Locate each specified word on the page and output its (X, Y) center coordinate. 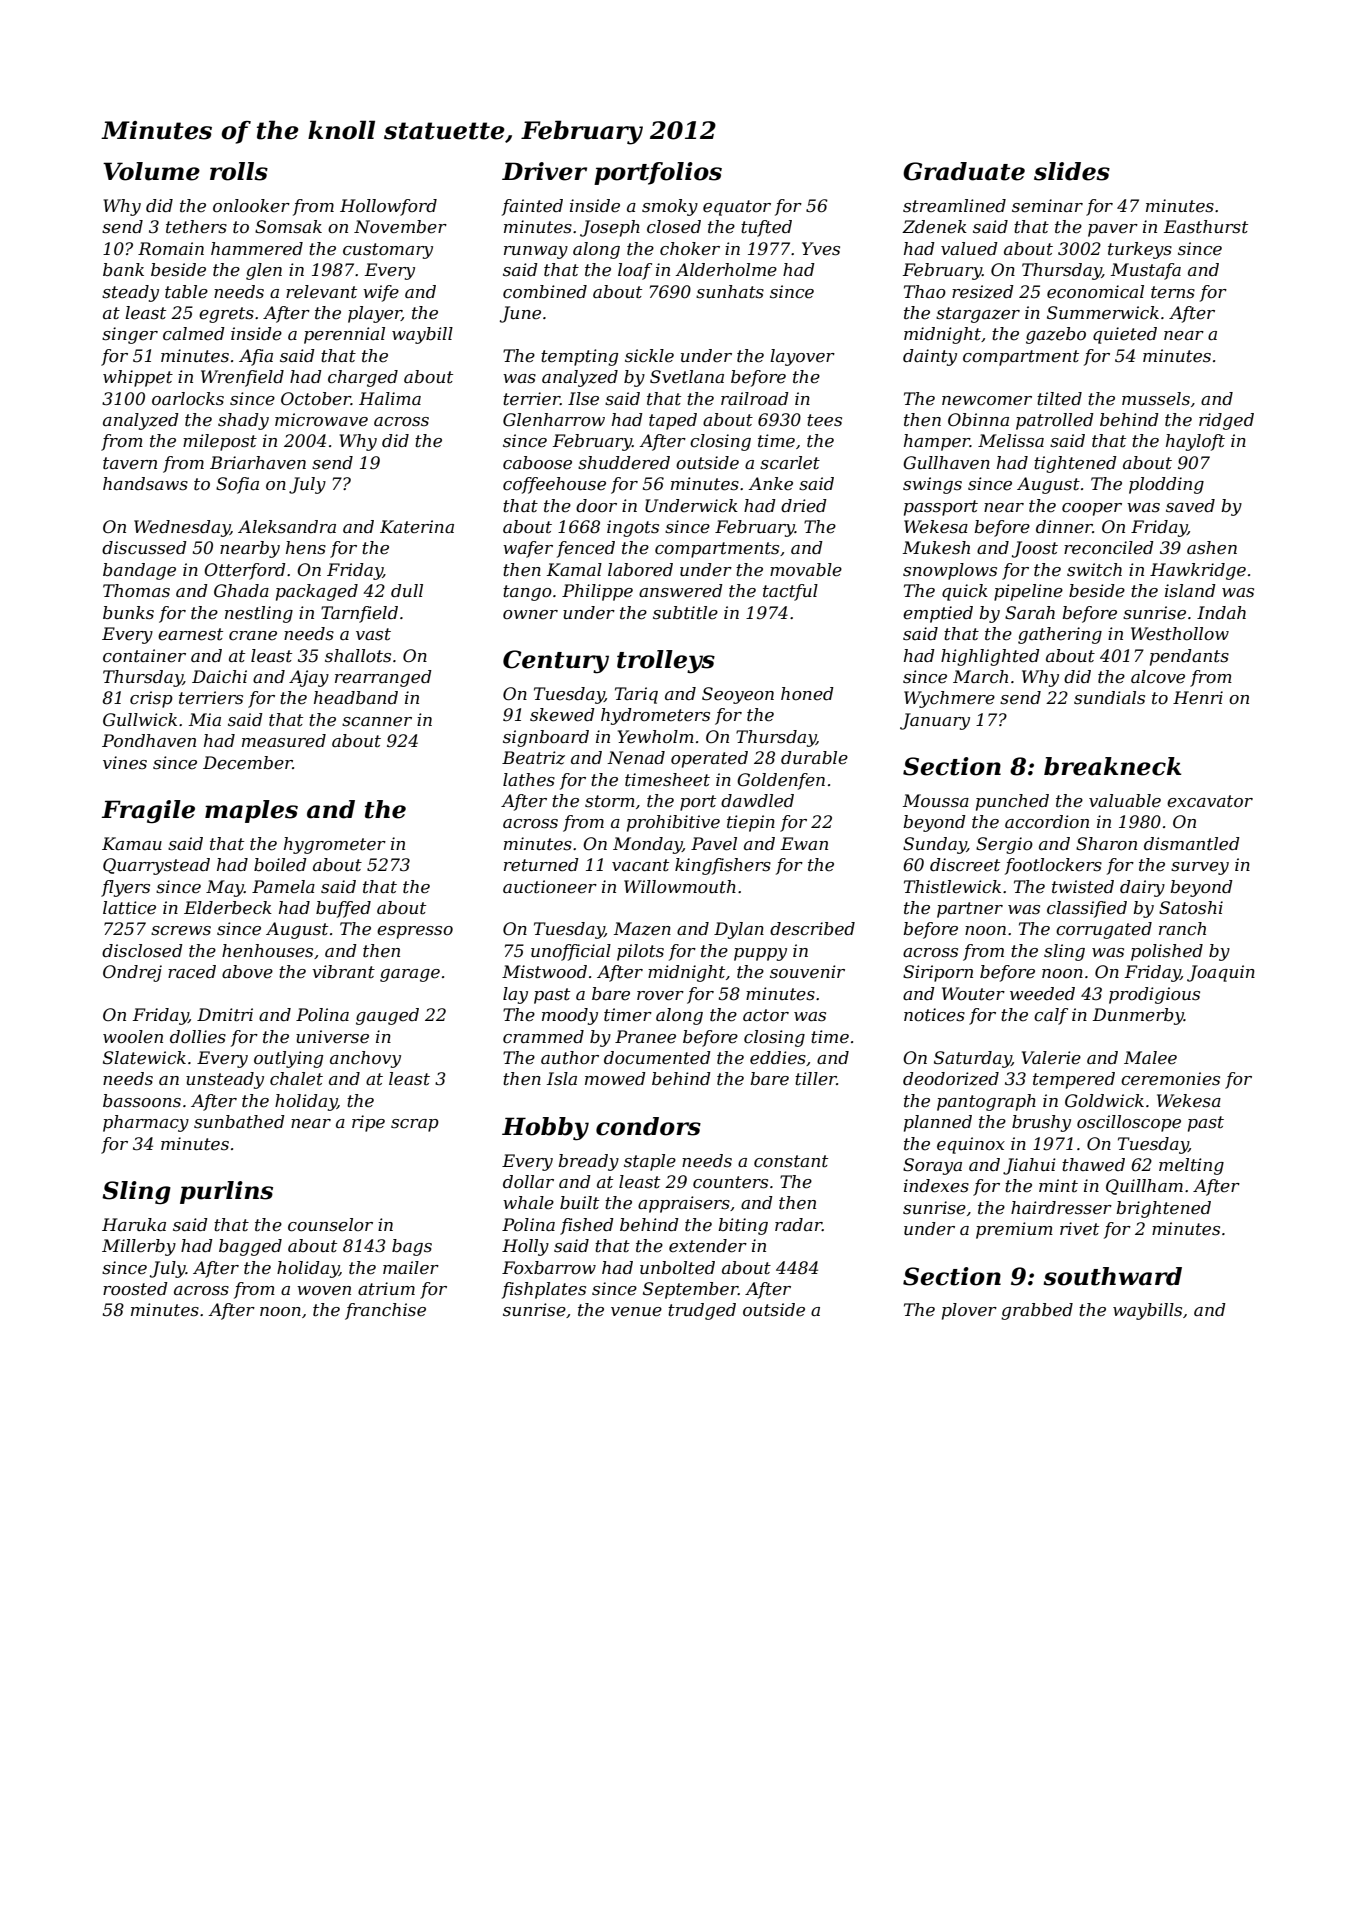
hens (306, 548)
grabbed (1037, 1311)
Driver (544, 171)
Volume (151, 171)
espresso (415, 932)
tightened (1075, 464)
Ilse (583, 399)
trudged (702, 1311)
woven (324, 1291)
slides (1072, 171)
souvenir (807, 972)
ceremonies (1170, 1079)
